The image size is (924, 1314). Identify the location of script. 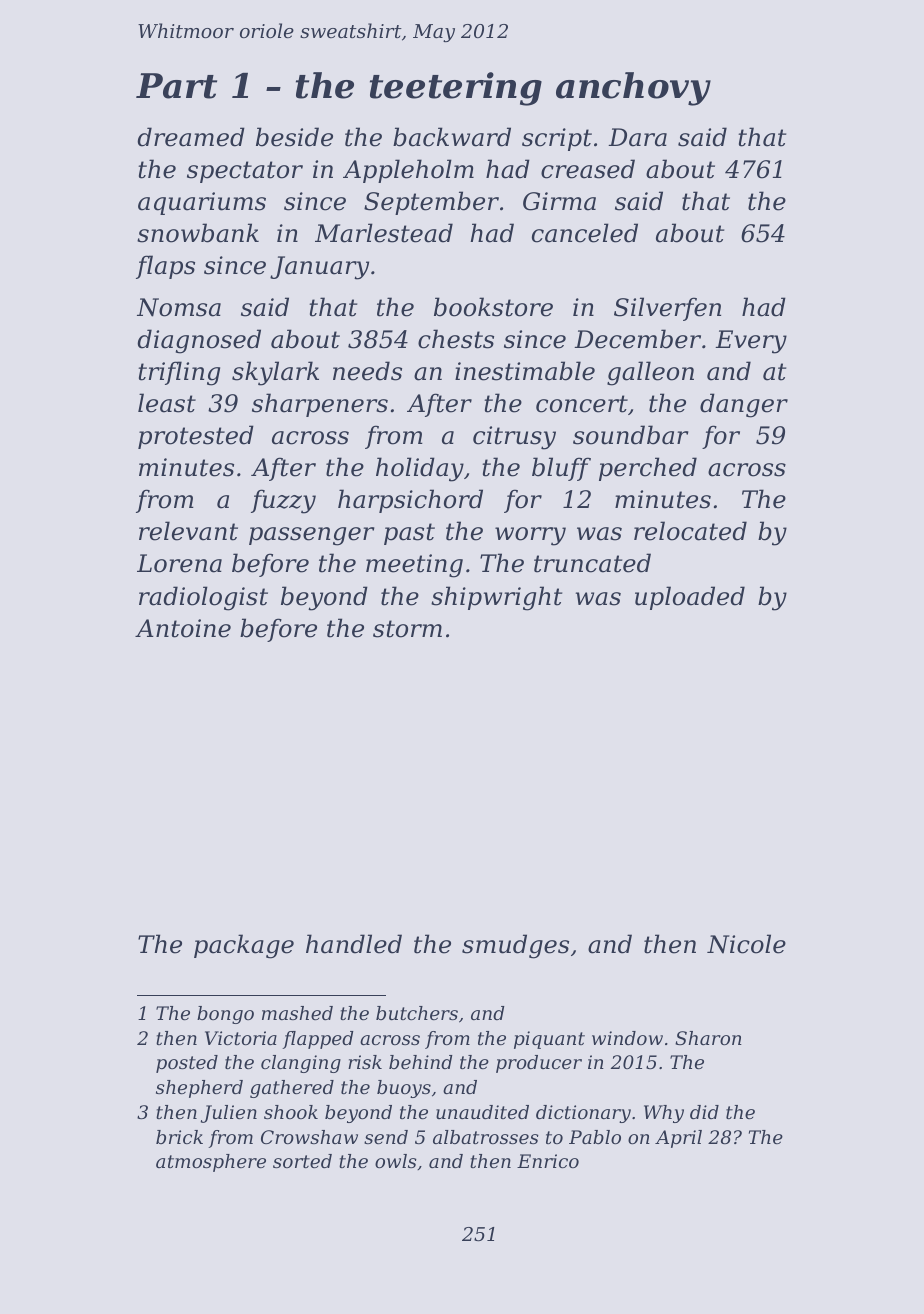
(557, 139).
